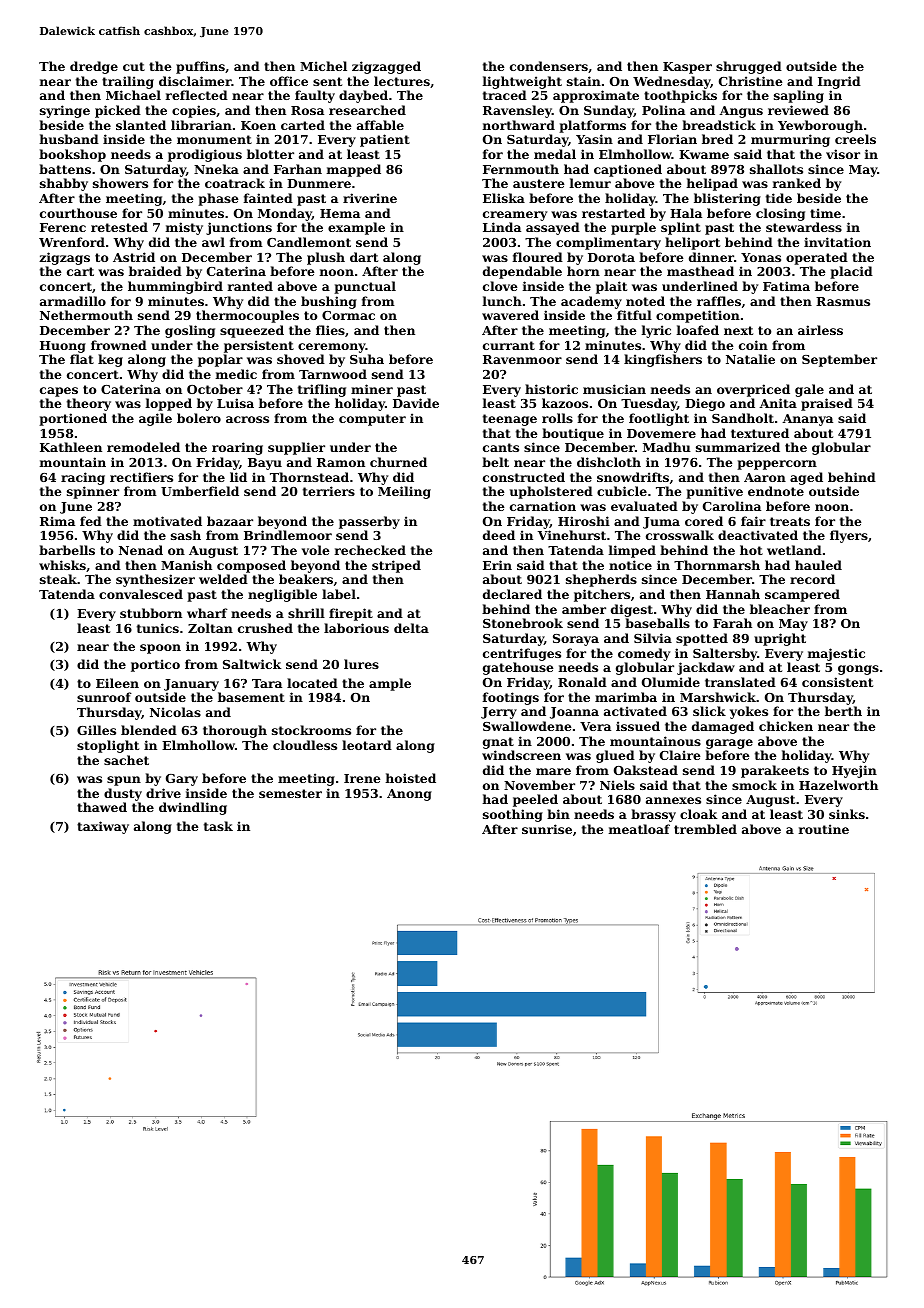 The width and height of the image is (924, 1308). What do you see at coordinates (558, 814) in the image?
I see `bin` at bounding box center [558, 814].
